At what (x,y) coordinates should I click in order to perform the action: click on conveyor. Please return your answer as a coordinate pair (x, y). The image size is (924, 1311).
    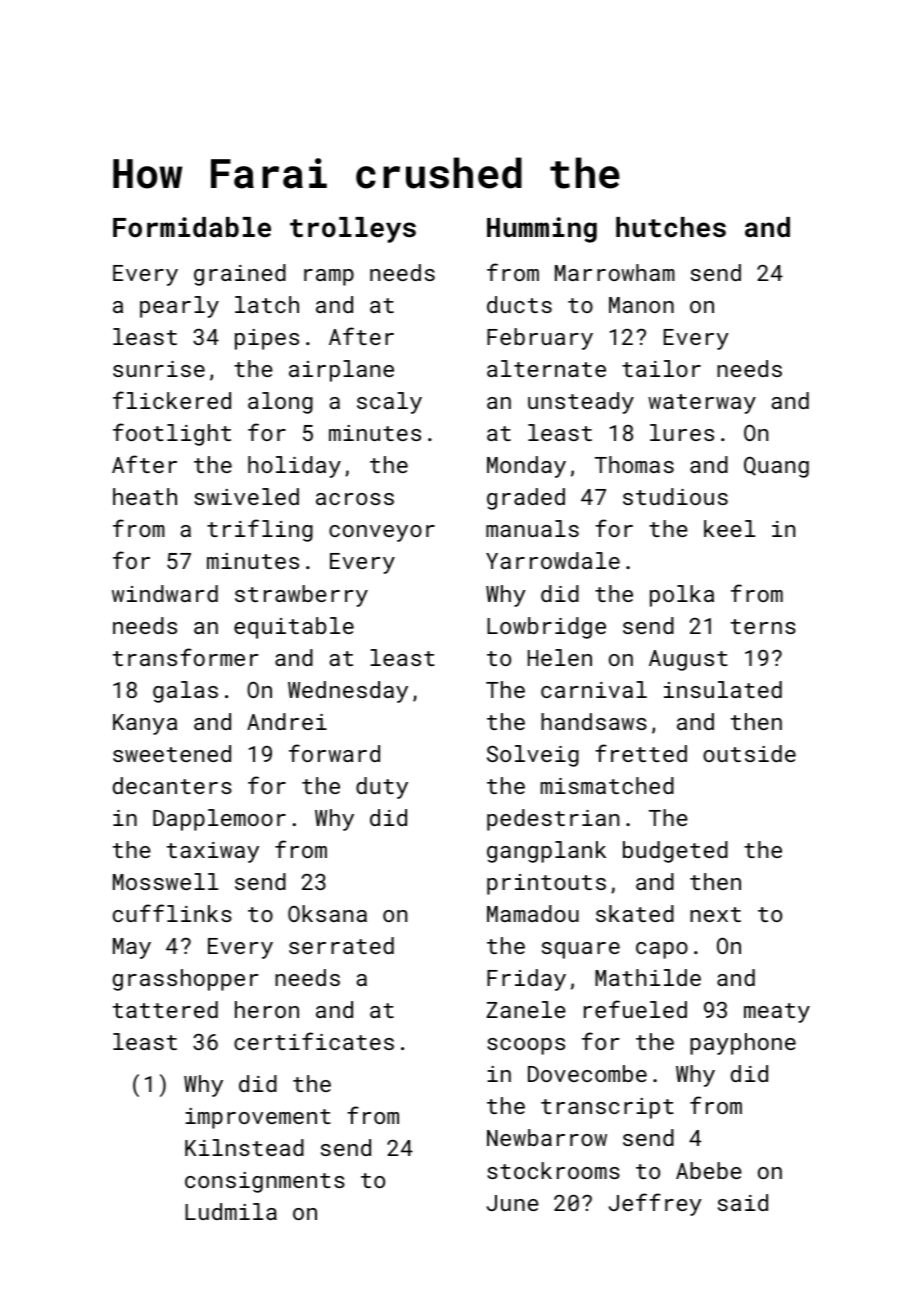
    Looking at the image, I should click on (382, 533).
